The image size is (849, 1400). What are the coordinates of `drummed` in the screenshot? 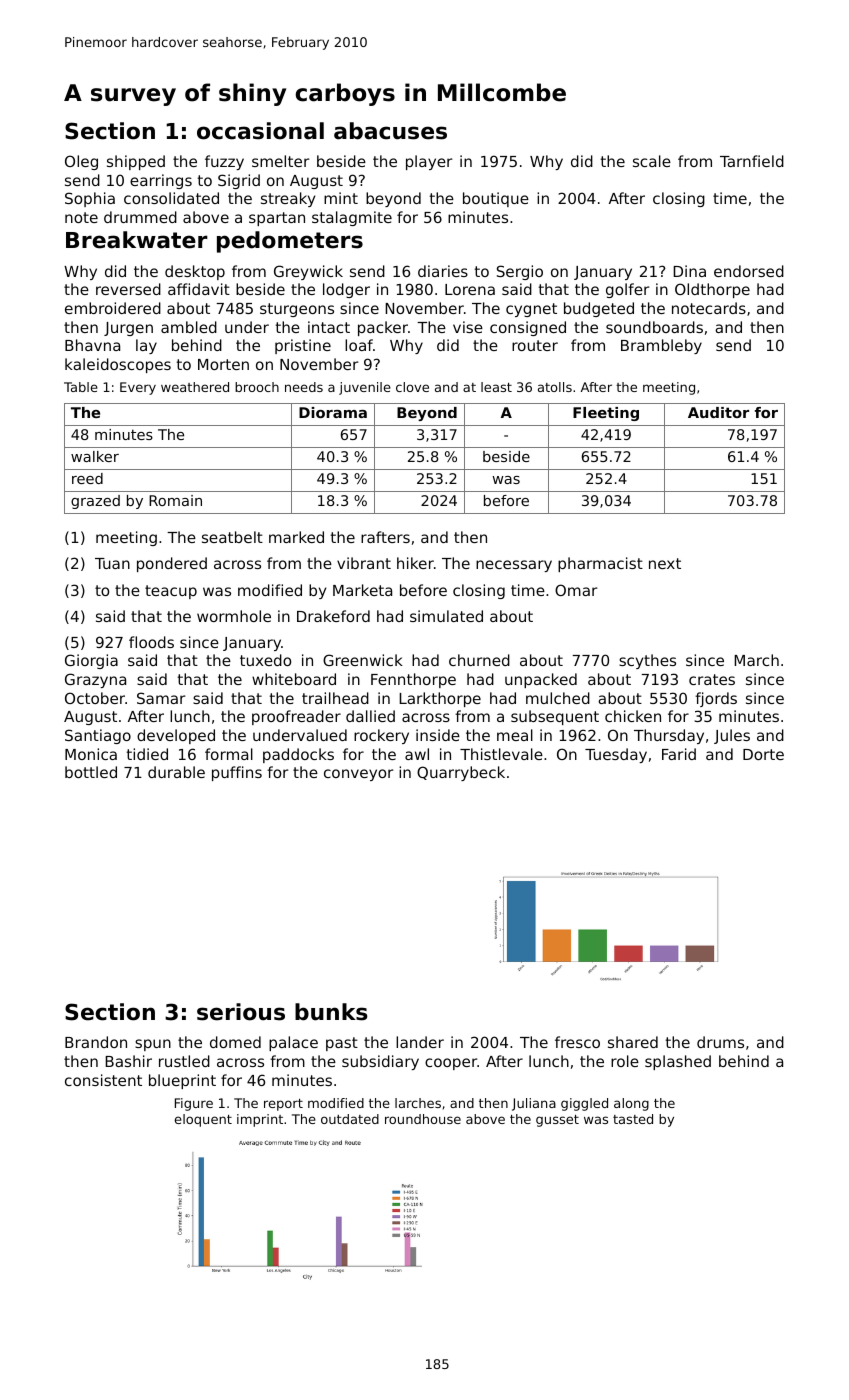 It's located at (140, 217).
